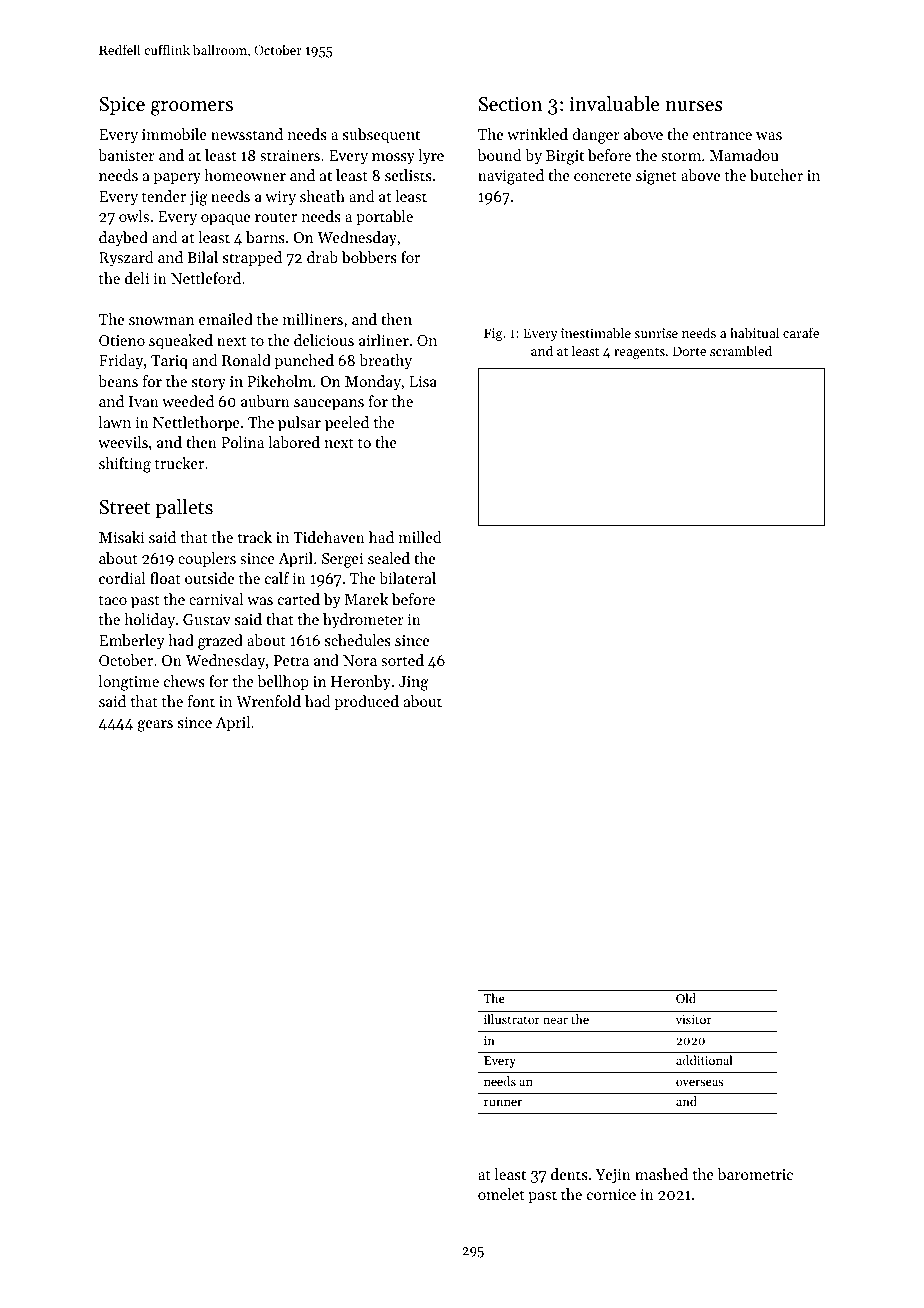 This document has width=924, height=1308. Describe the element at coordinates (689, 351) in the document. I see `Dorte` at that location.
